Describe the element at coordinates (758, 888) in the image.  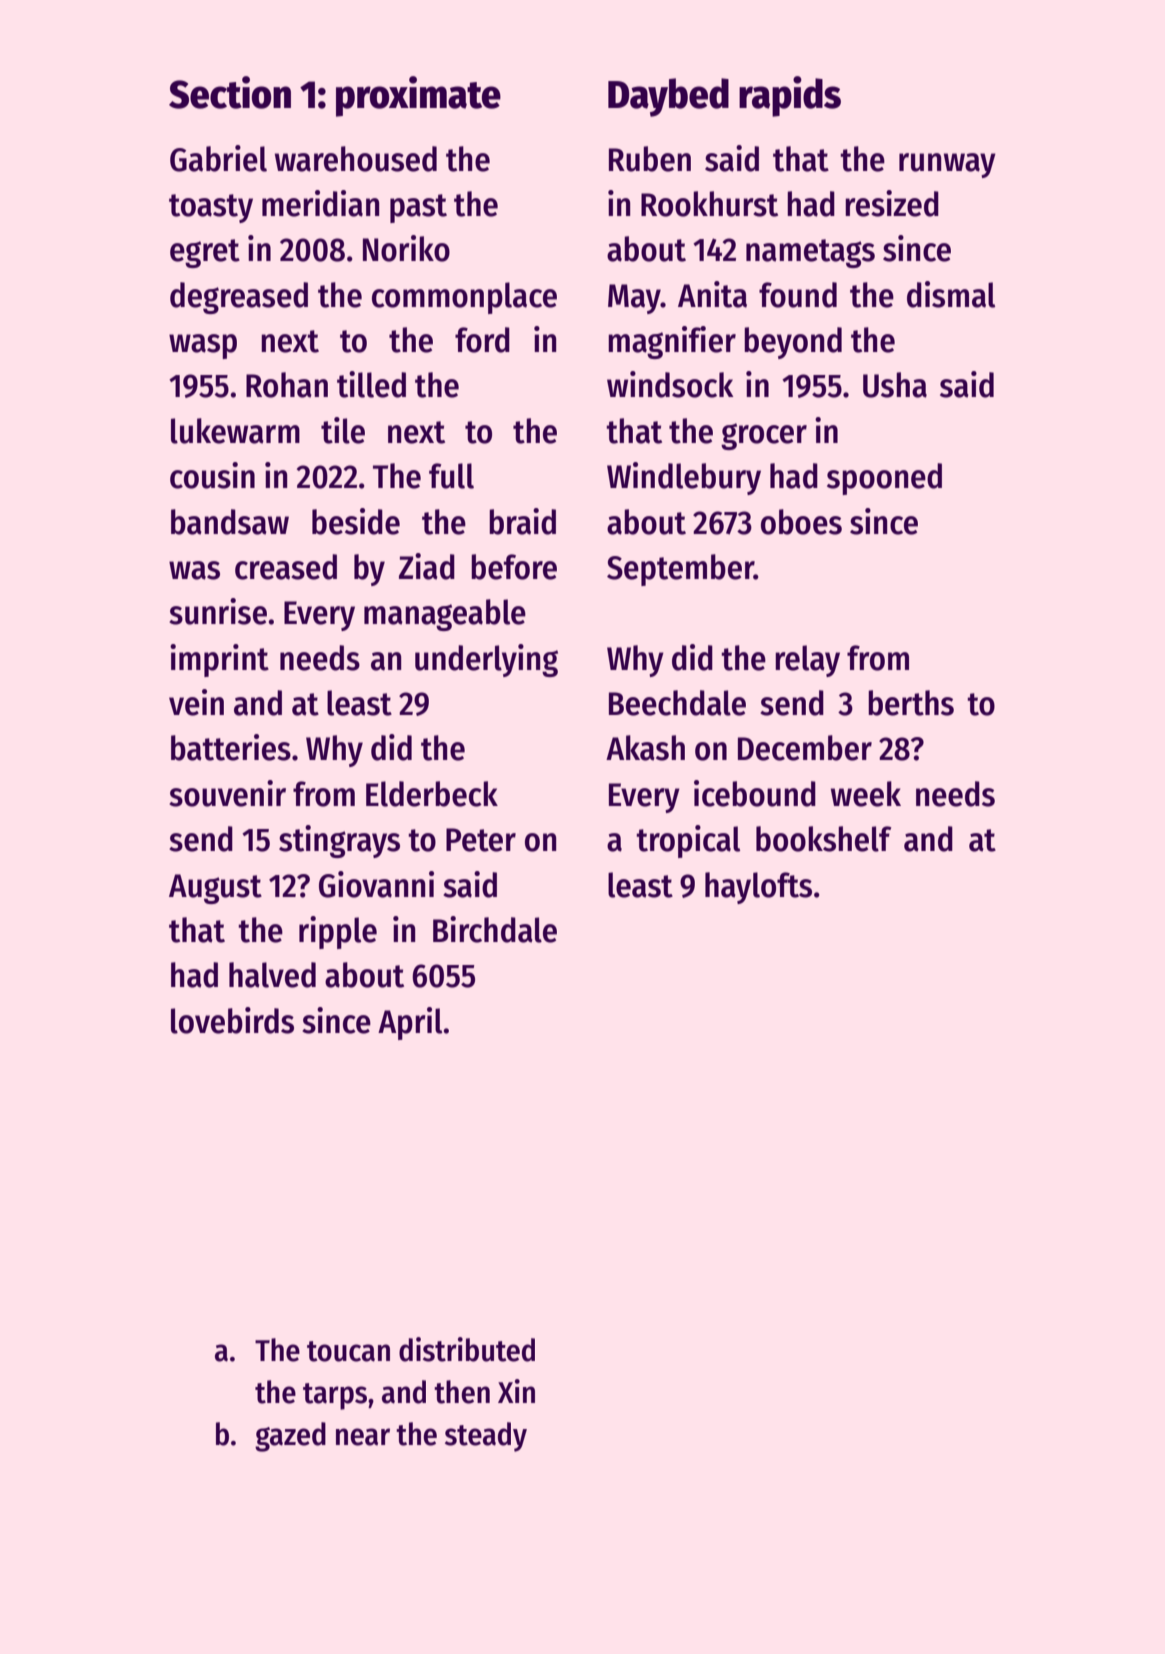
I see `haylofts` at that location.
